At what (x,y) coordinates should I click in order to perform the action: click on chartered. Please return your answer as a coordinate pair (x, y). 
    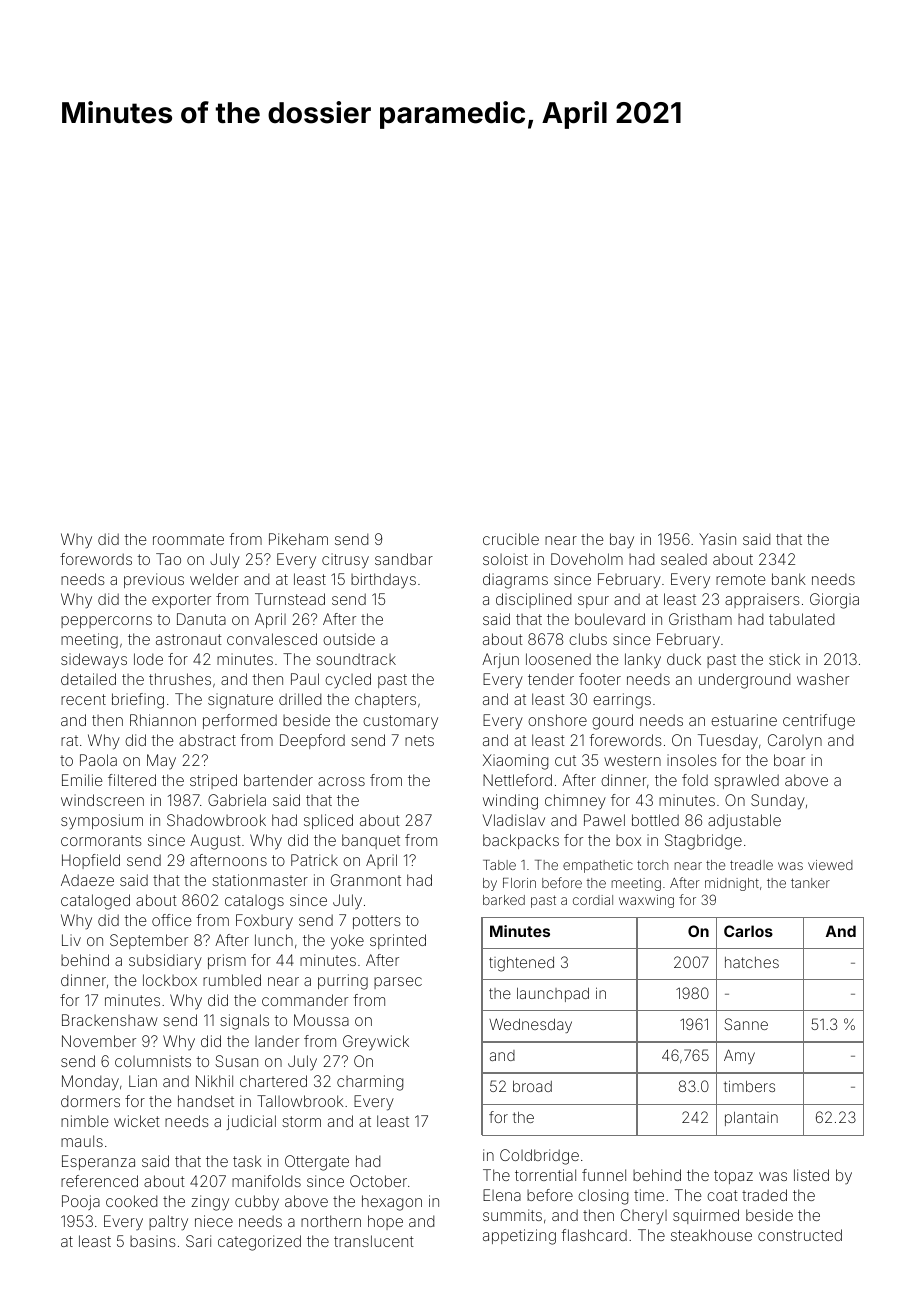
    Looking at the image, I should click on (273, 1081).
